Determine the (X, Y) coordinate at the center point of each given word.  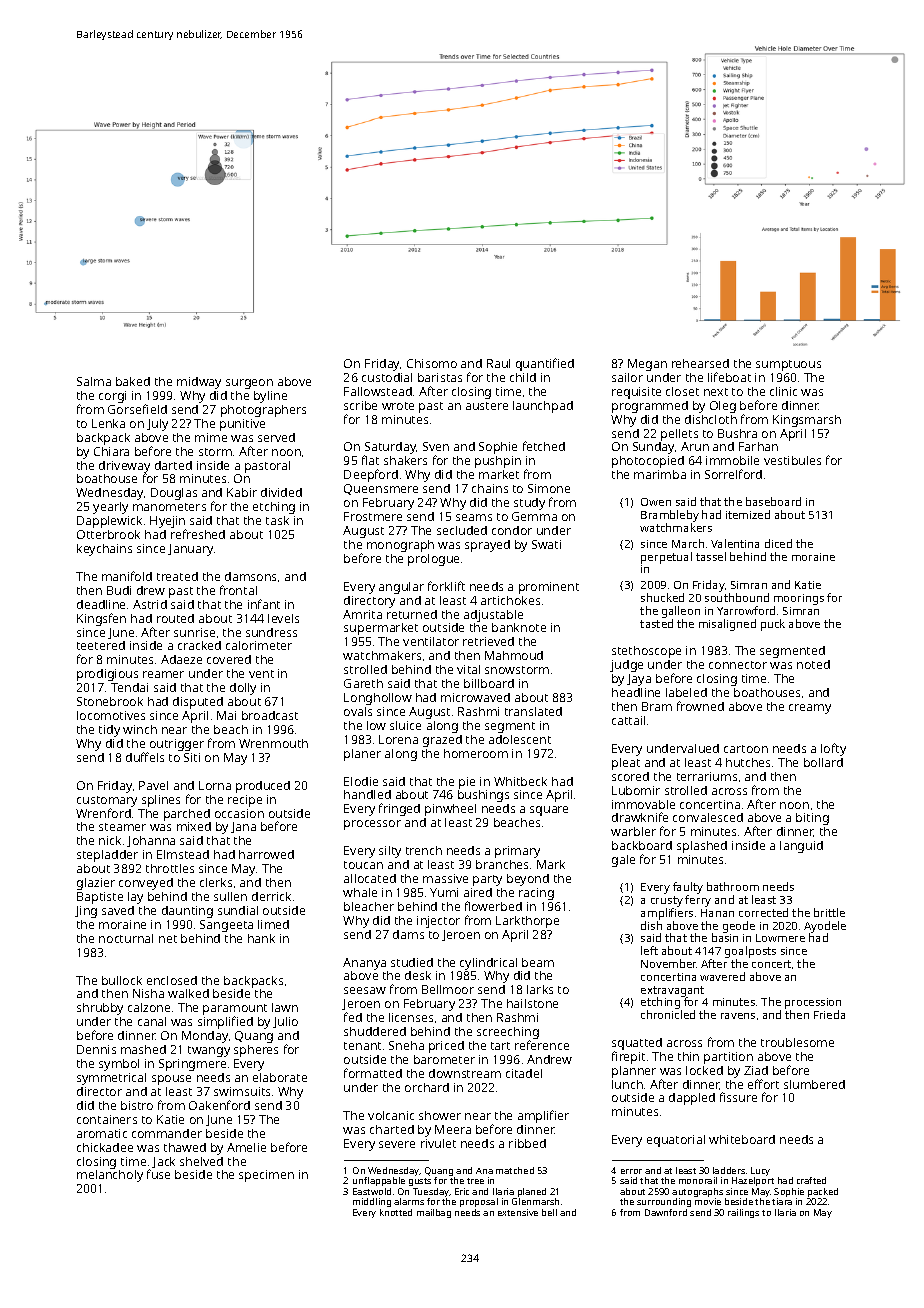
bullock (122, 980)
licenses (411, 1017)
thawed (185, 1147)
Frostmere (373, 516)
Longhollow (378, 699)
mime (211, 437)
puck (773, 625)
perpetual (666, 558)
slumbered (814, 1084)
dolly (243, 689)
